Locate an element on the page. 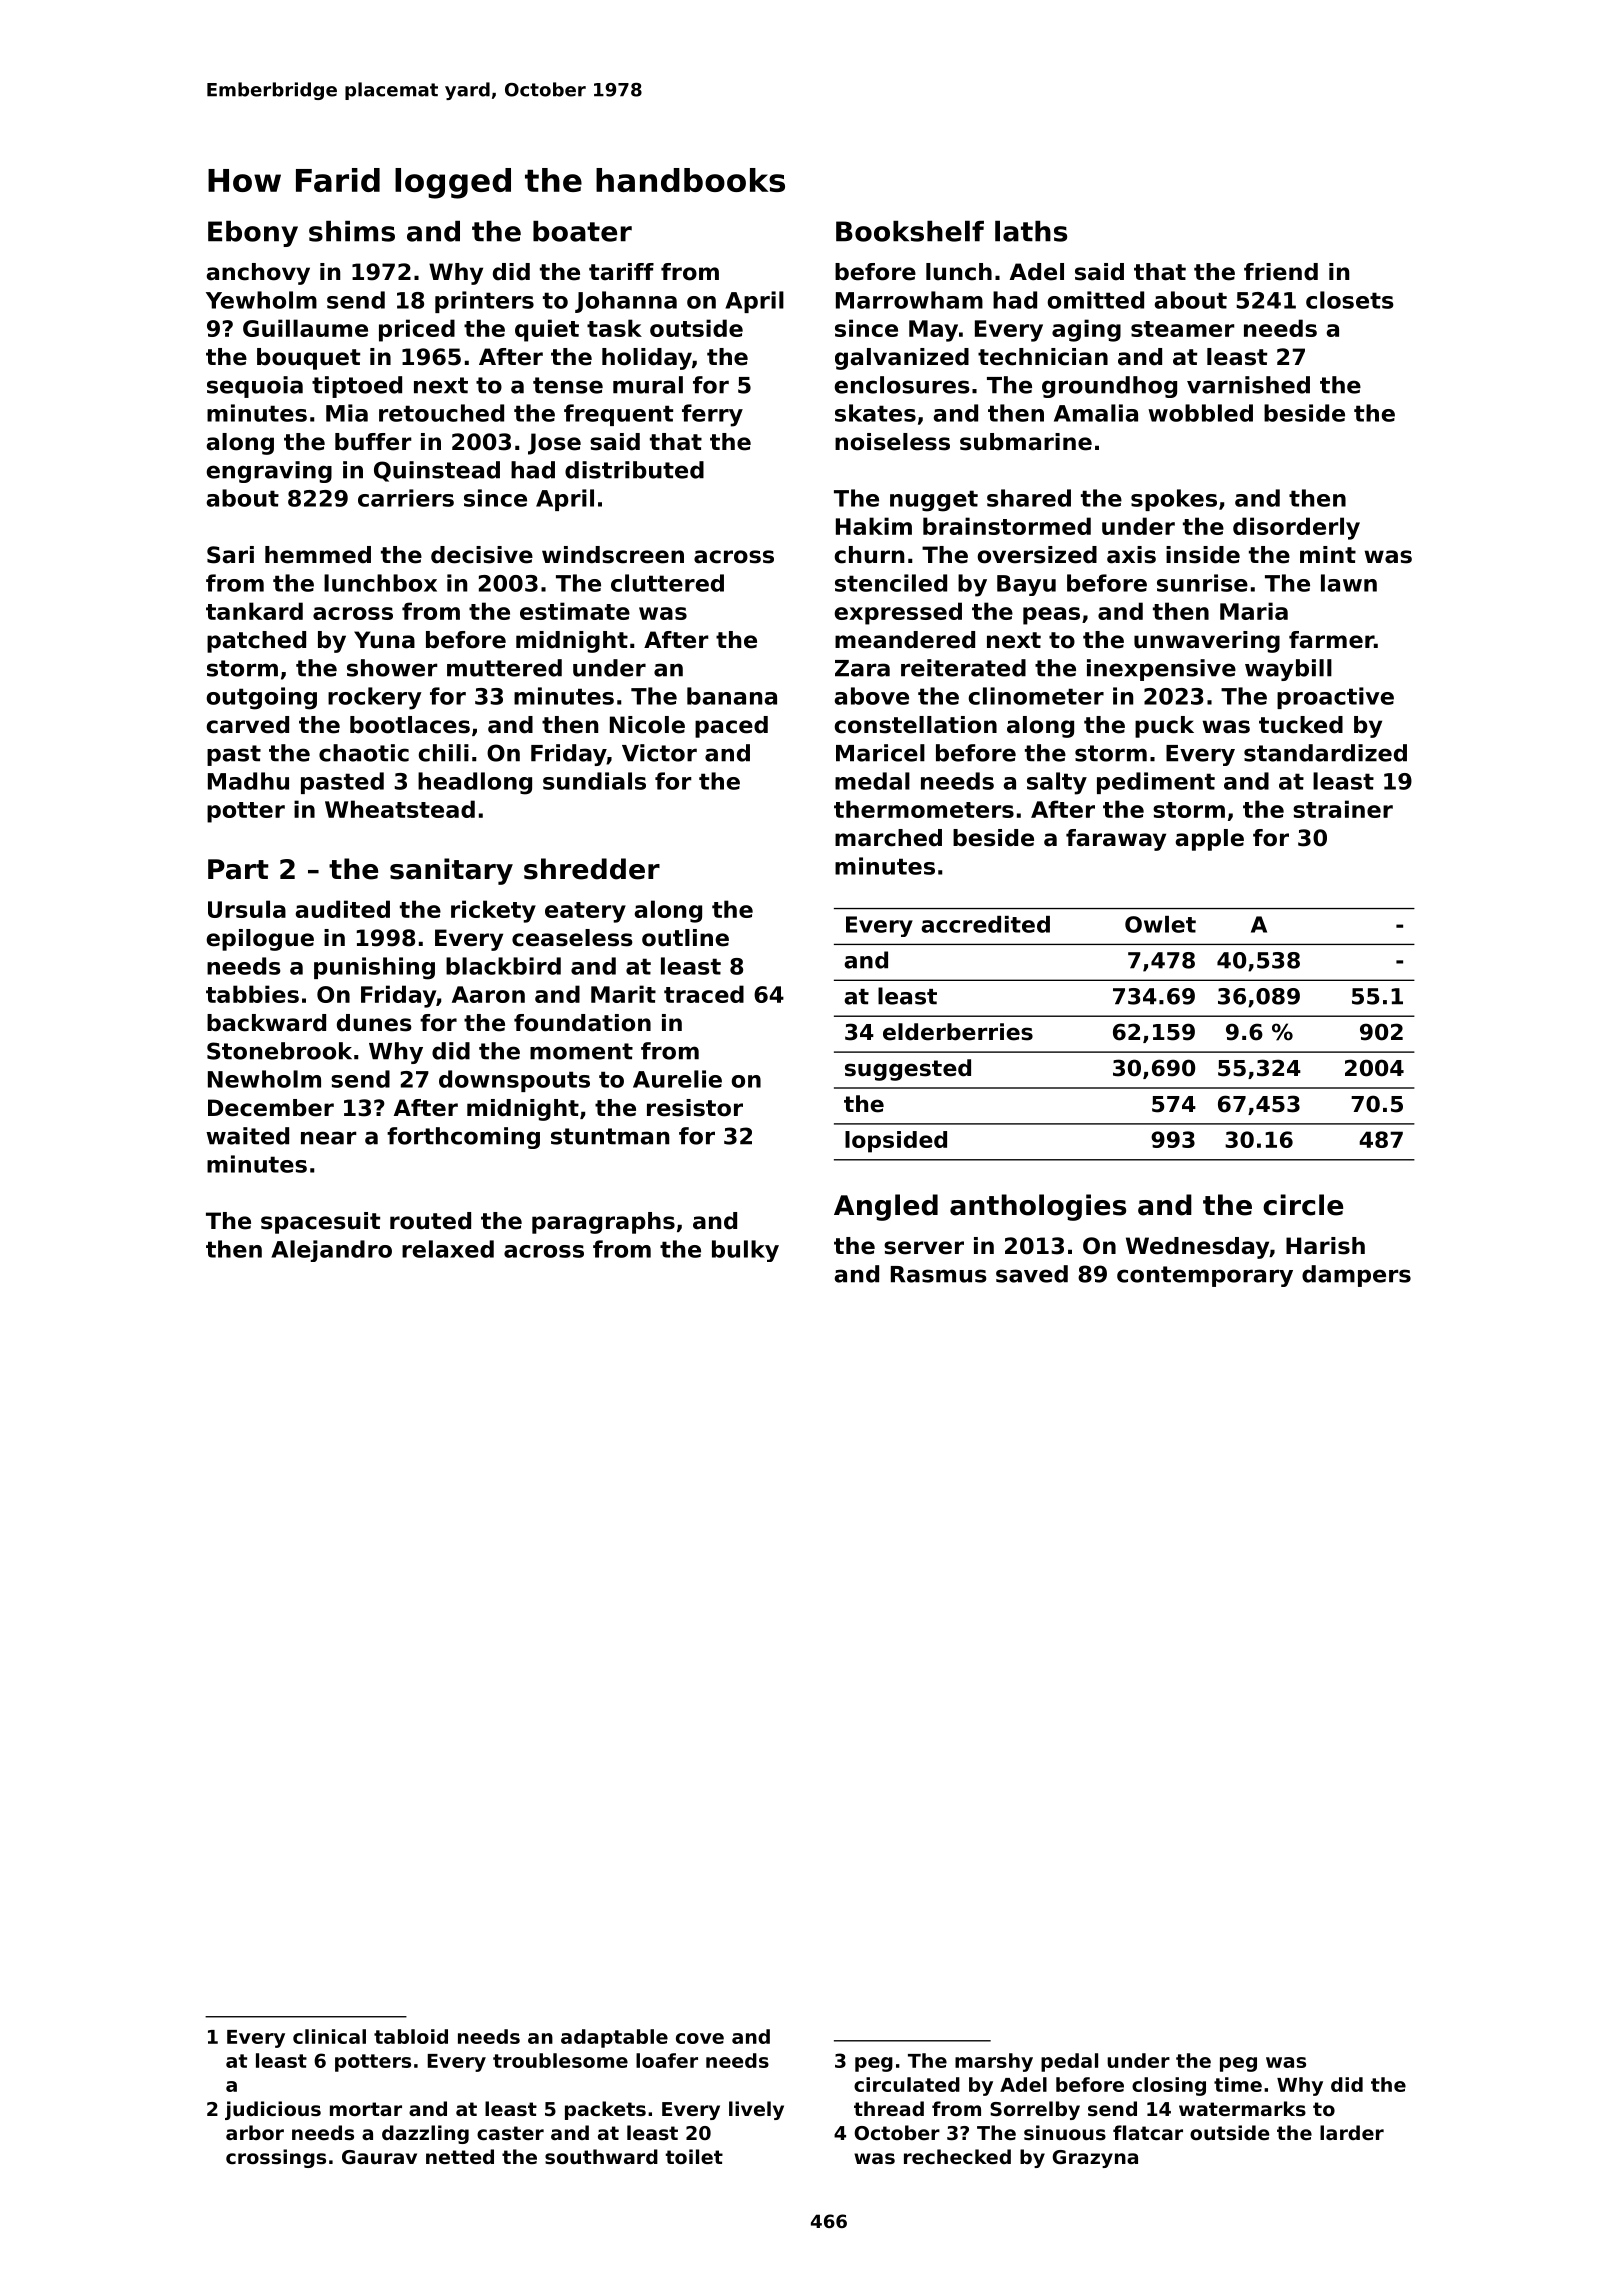 This document has height=2292, width=1620. netted is located at coordinates (460, 2156).
